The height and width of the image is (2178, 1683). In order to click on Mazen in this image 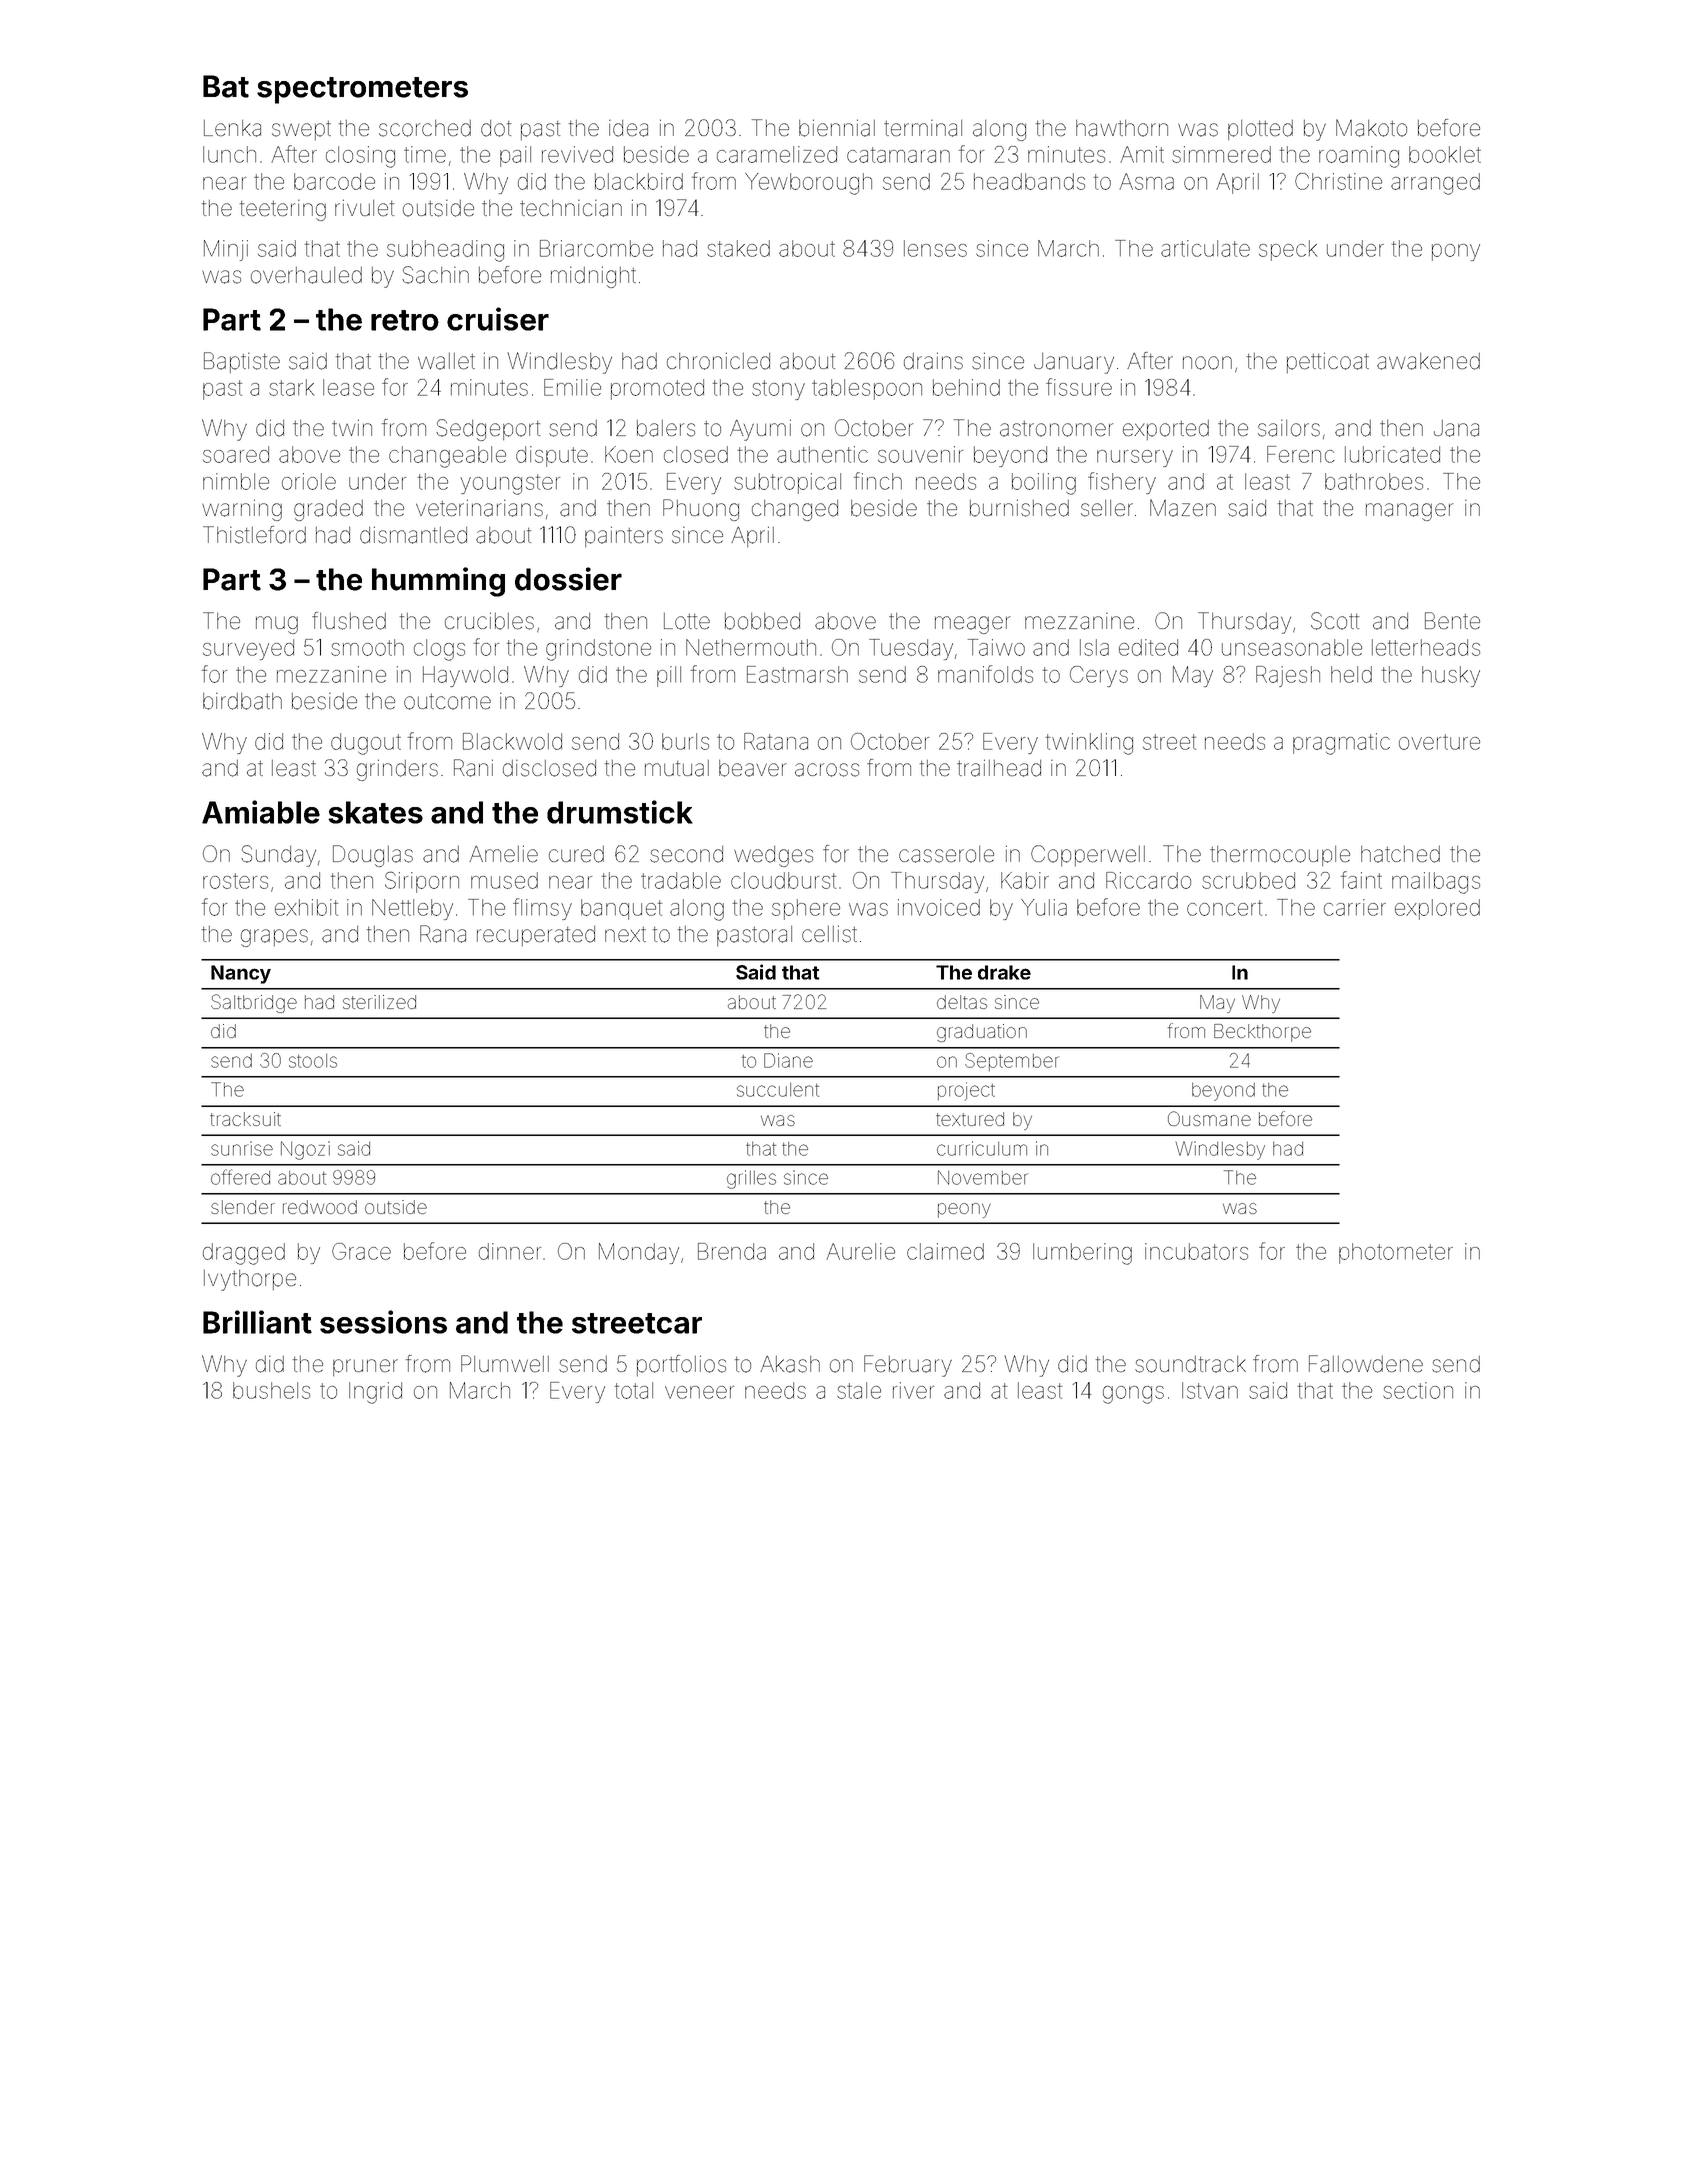, I will do `click(1183, 508)`.
